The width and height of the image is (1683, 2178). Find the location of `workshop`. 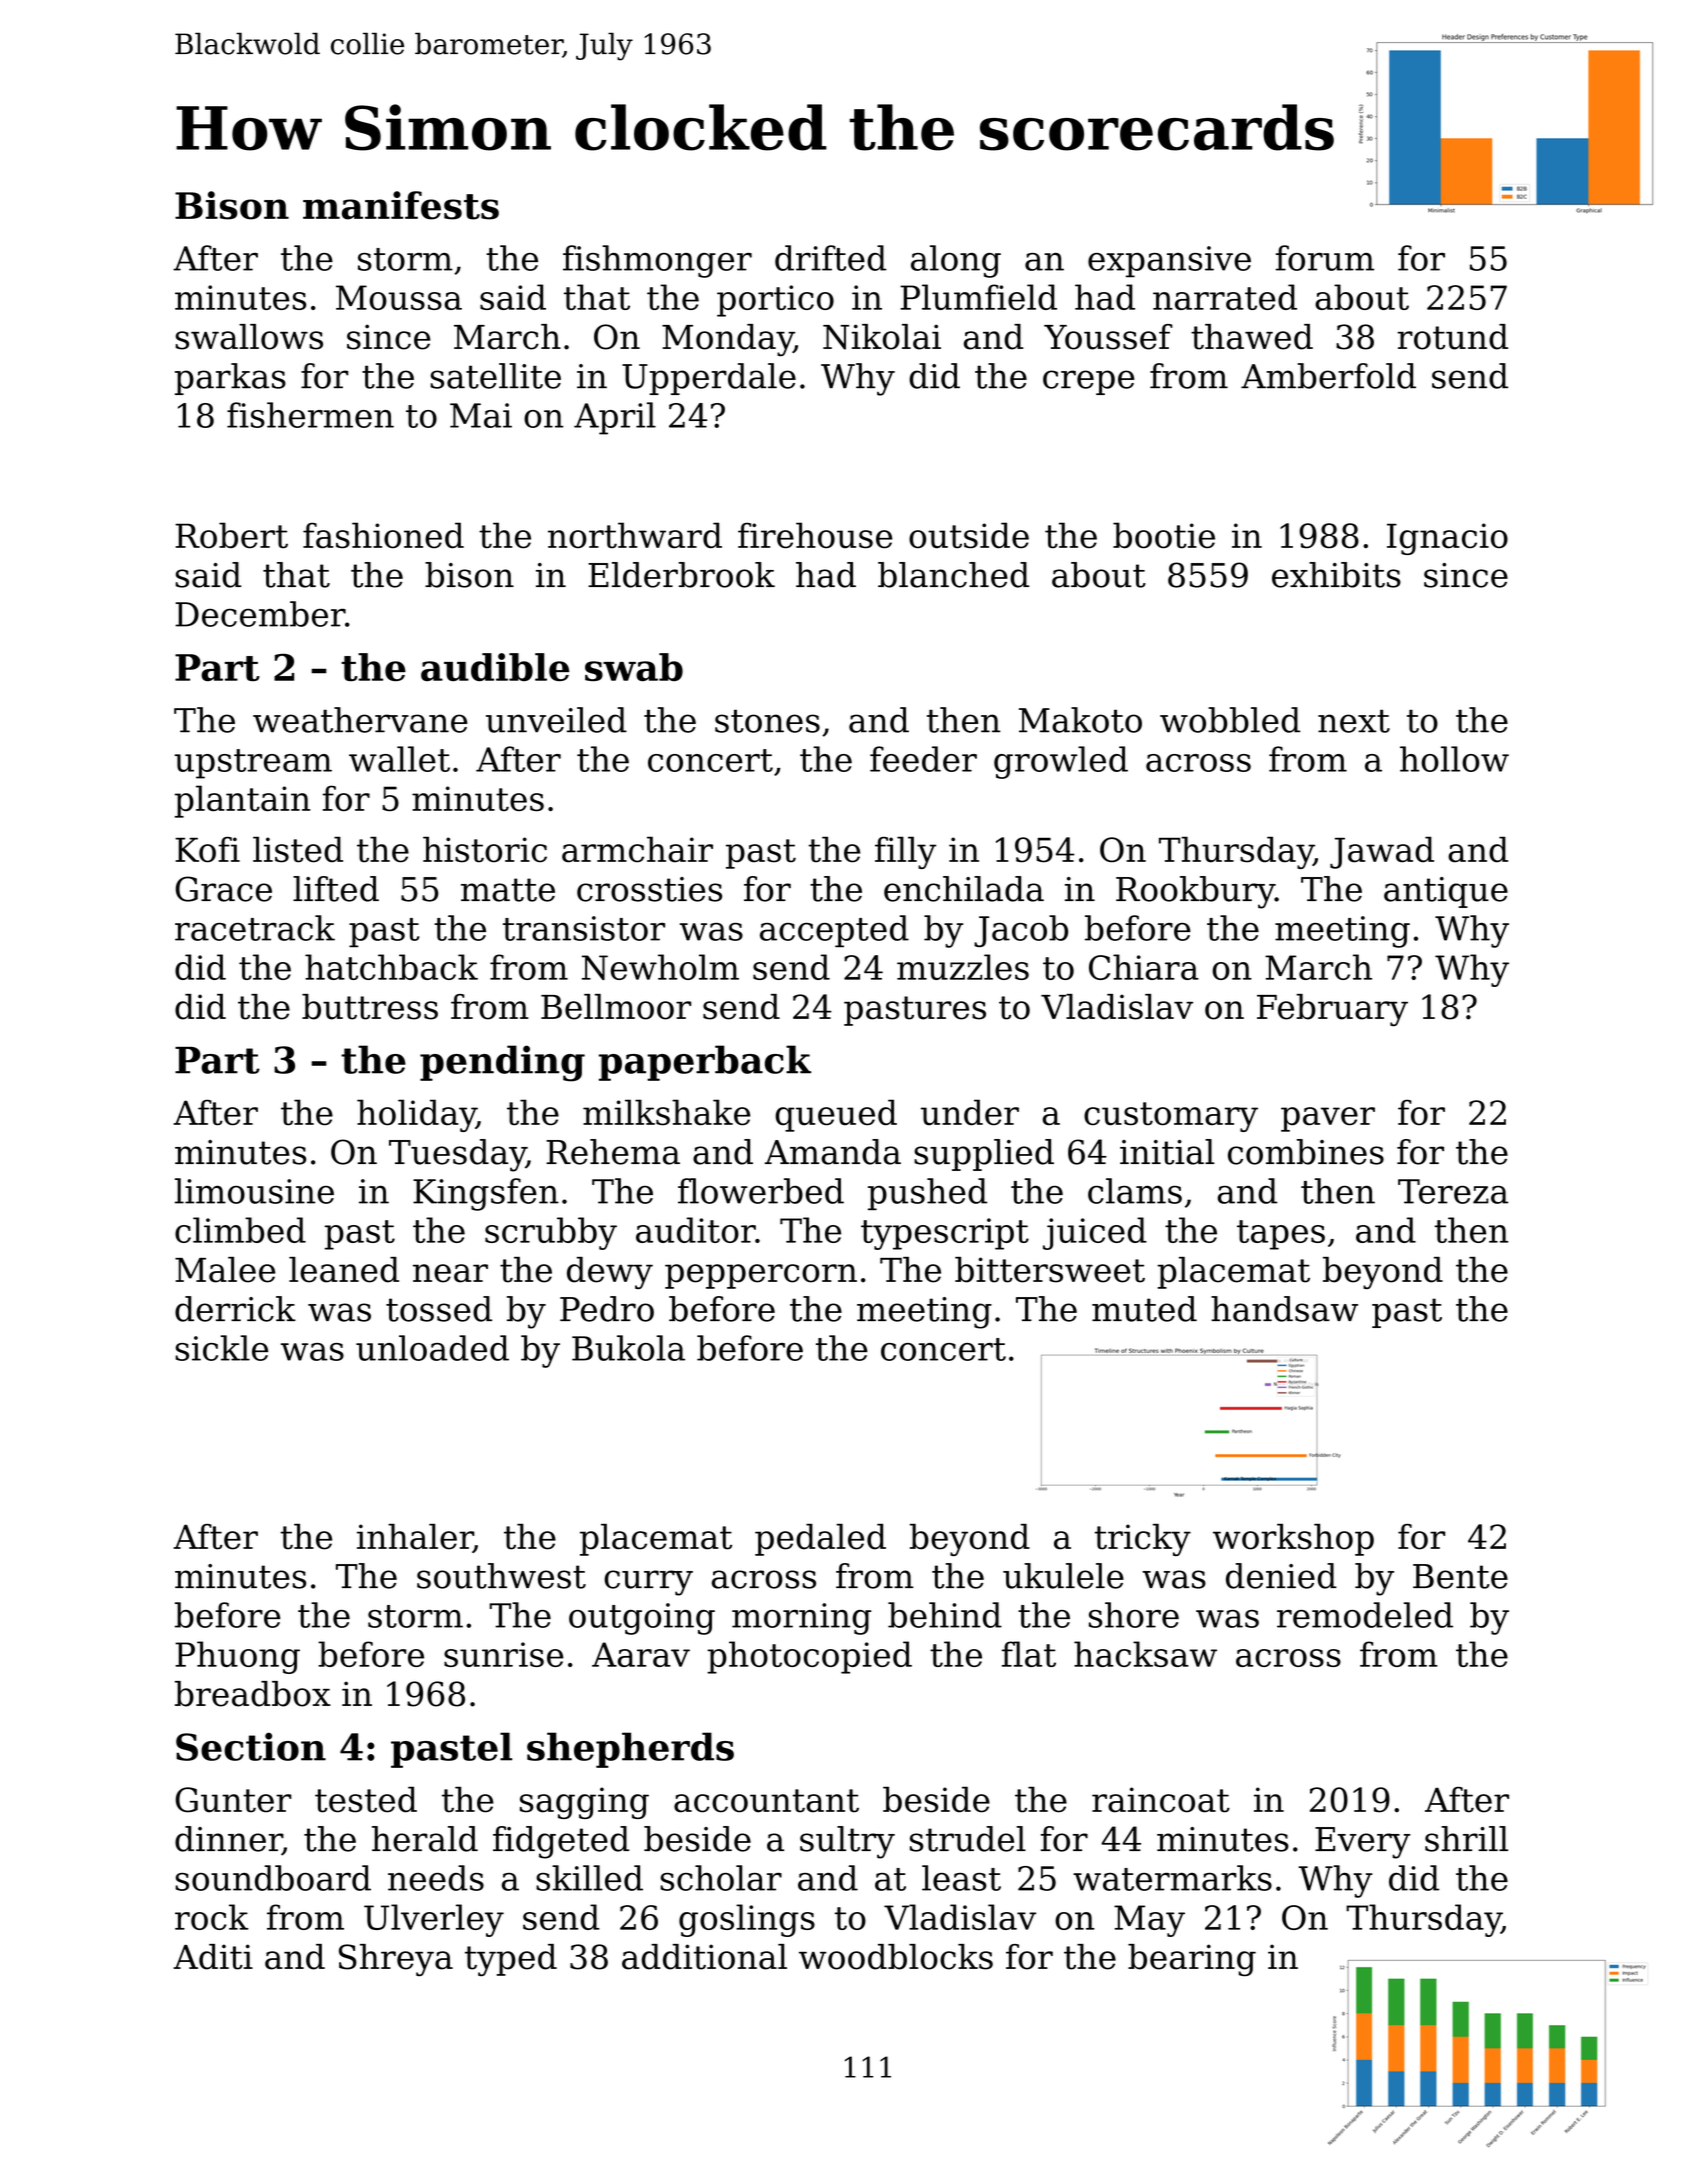

workshop is located at coordinates (1293, 1540).
